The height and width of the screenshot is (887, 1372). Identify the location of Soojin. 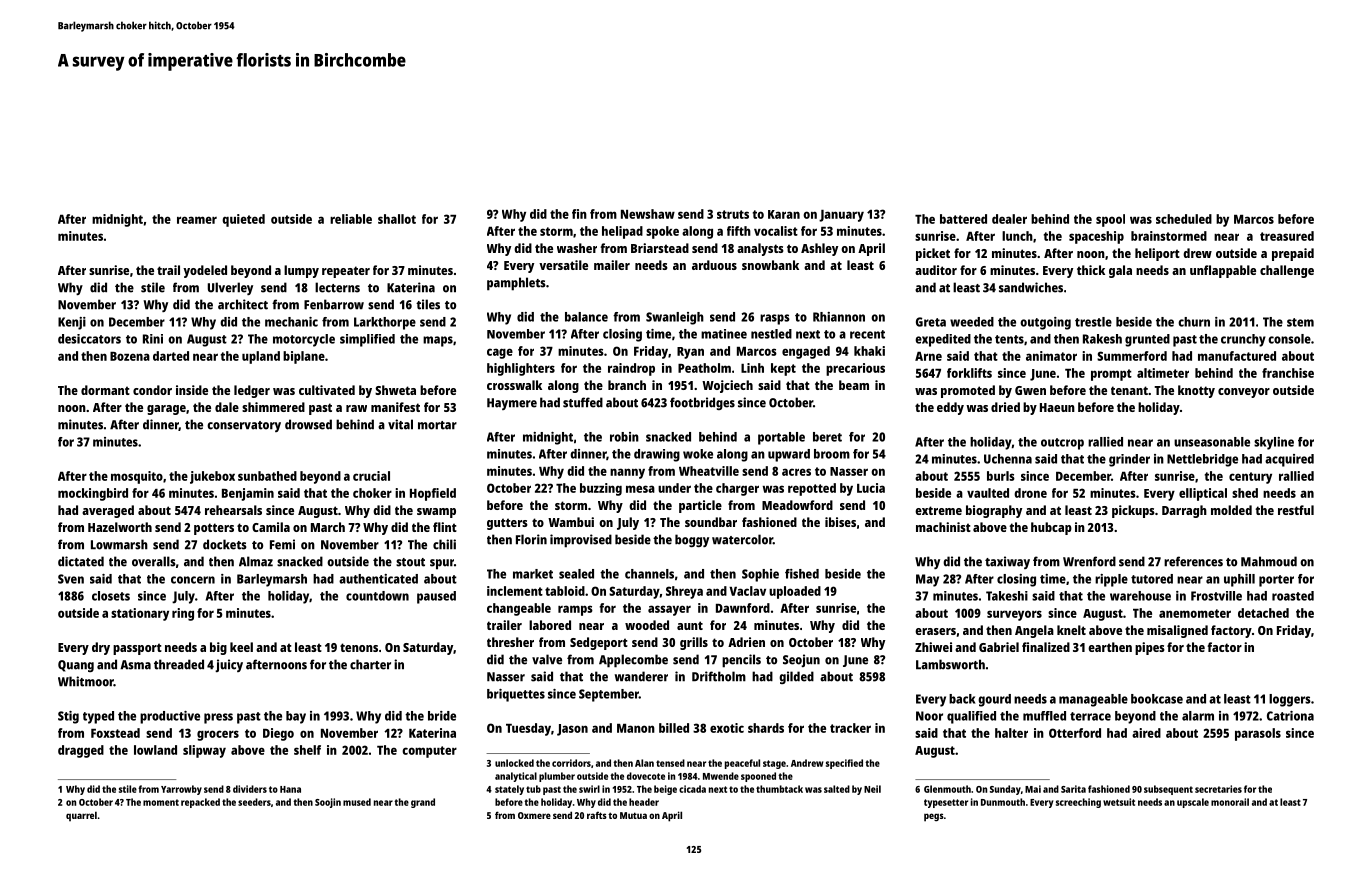
(328, 803).
